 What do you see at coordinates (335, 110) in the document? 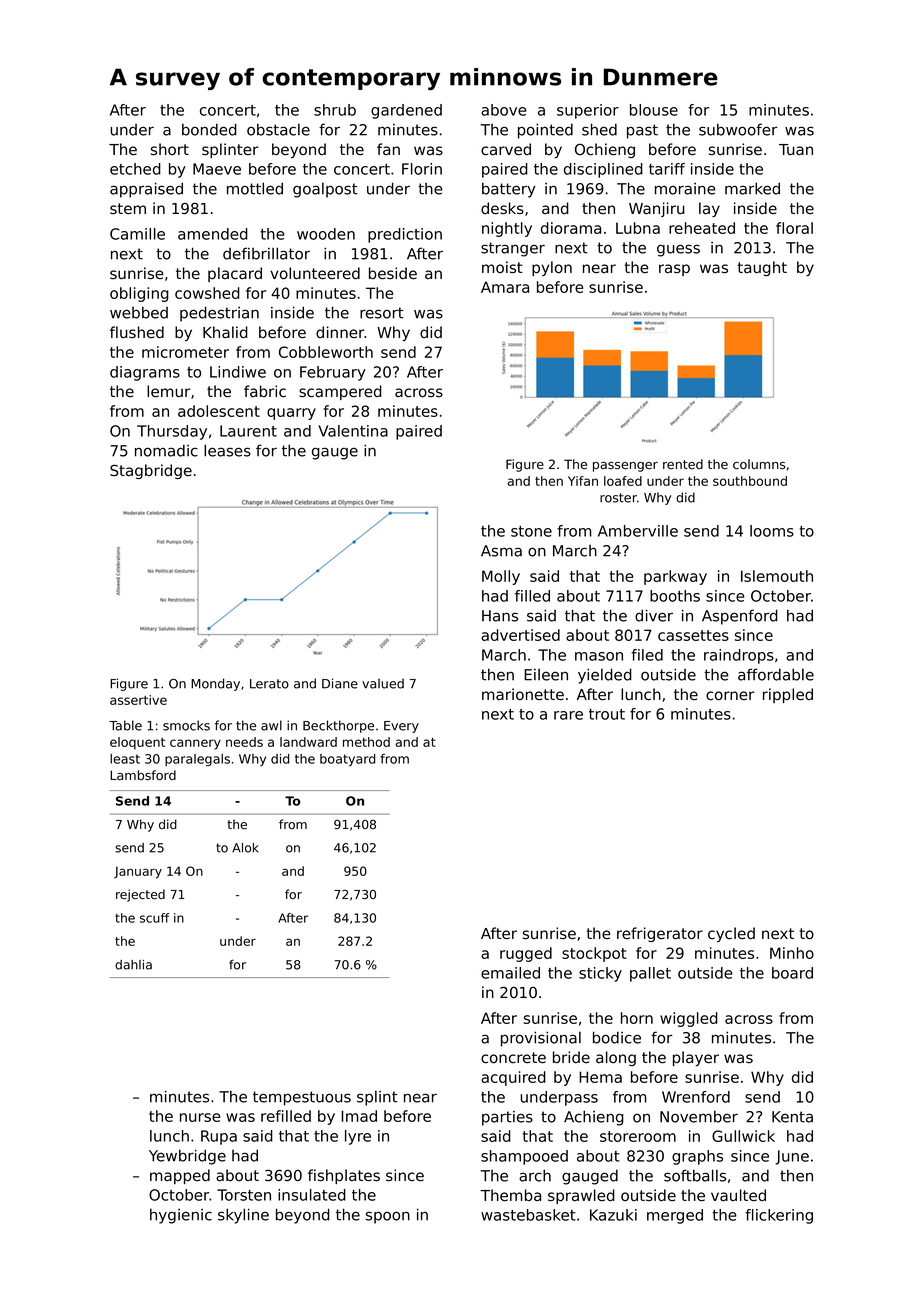
I see `shrub` at bounding box center [335, 110].
